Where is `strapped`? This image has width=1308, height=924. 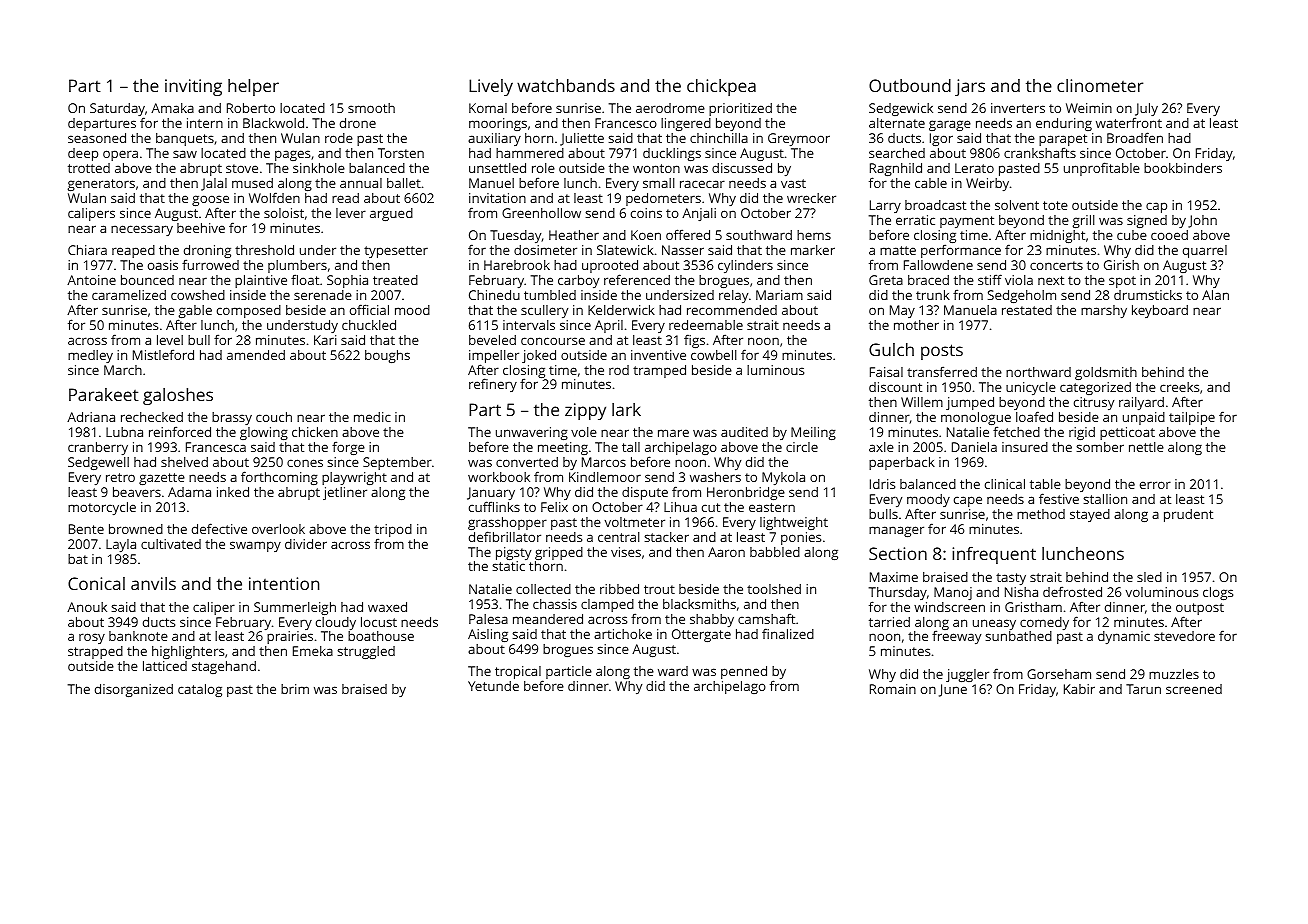
strapped is located at coordinates (95, 652).
